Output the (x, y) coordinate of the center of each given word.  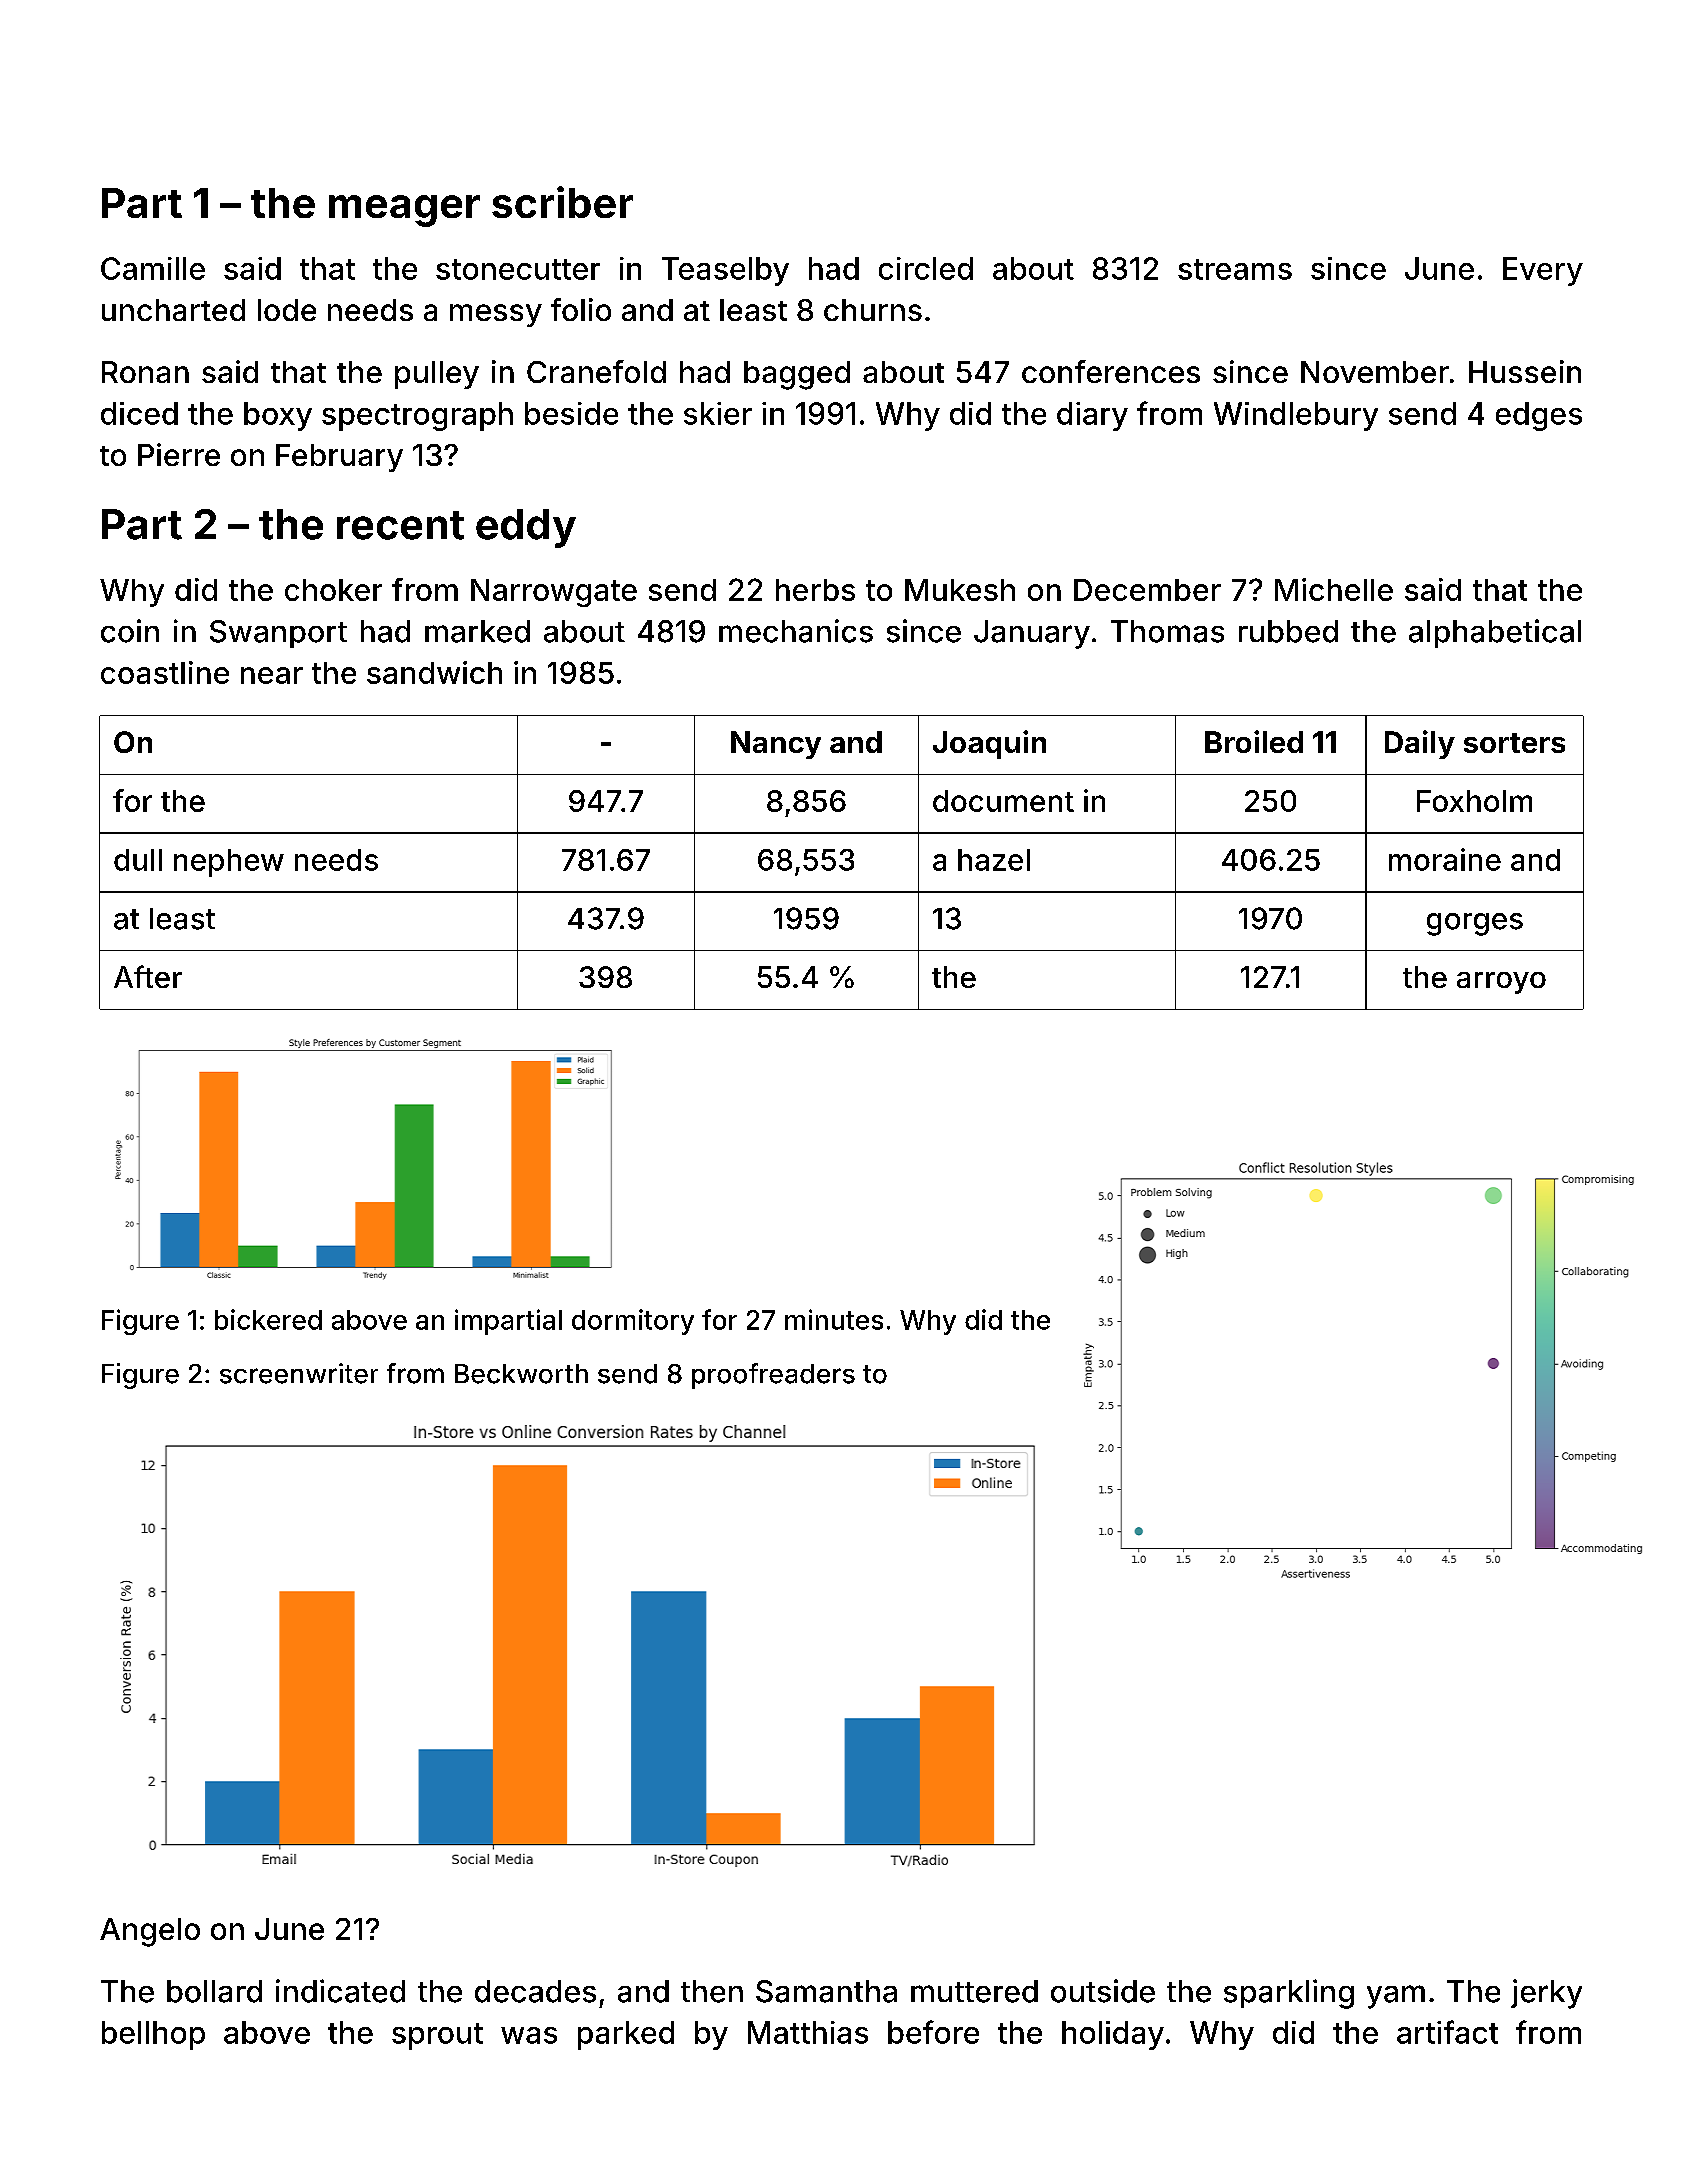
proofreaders (773, 1376)
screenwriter (299, 1373)
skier (718, 413)
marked (477, 631)
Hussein (1525, 371)
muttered (974, 1991)
